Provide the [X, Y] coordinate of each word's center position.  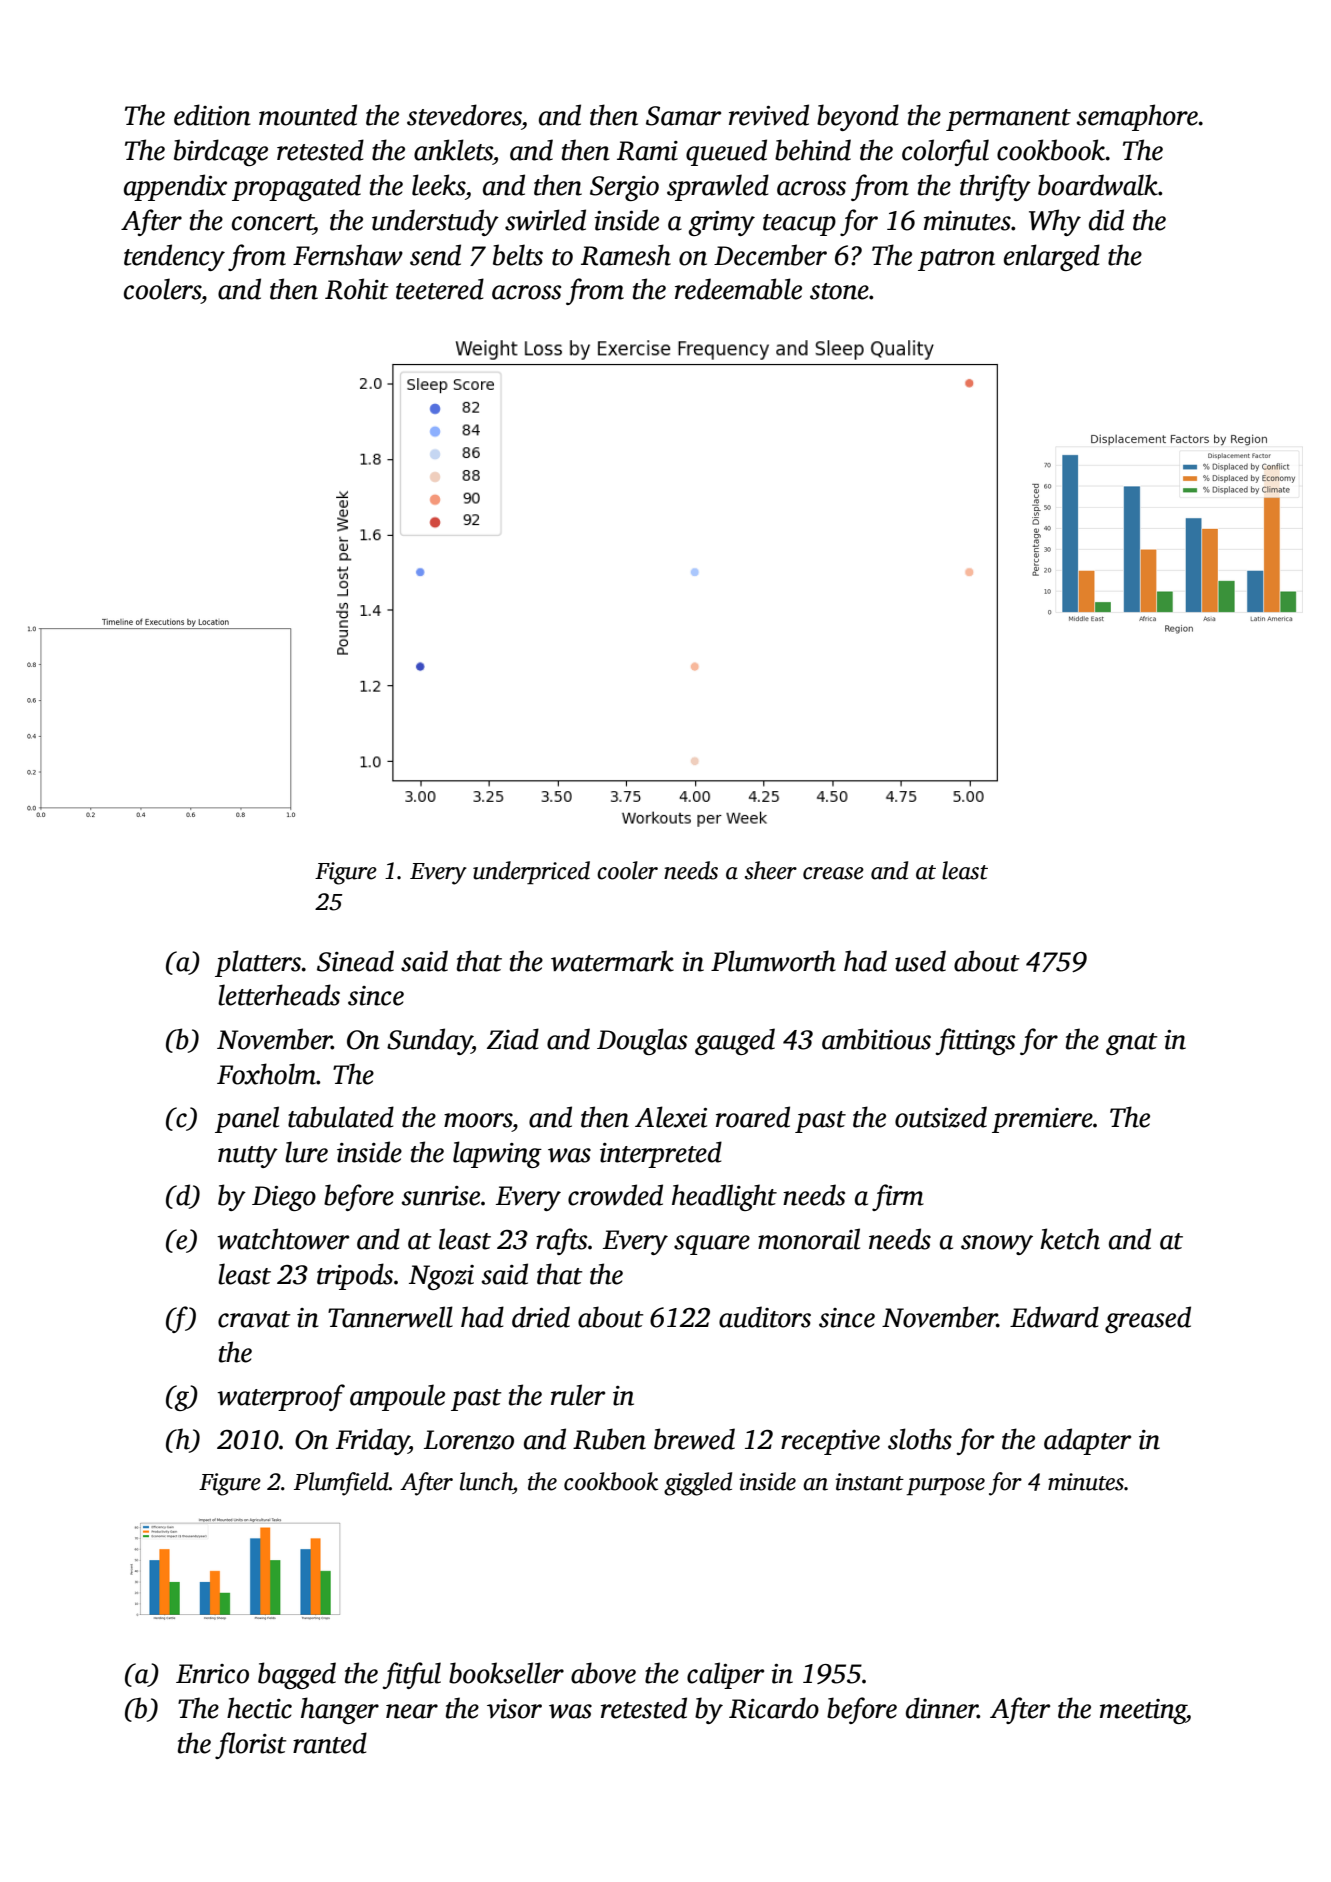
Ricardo [774, 1708]
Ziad [513, 1039]
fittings [975, 1041]
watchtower [283, 1239]
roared [753, 1117]
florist [251, 1745]
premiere [1042, 1120]
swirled [545, 220]
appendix [175, 187]
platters [258, 963]
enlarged [1052, 257]
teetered [440, 289]
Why [1055, 222]
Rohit [357, 289]
